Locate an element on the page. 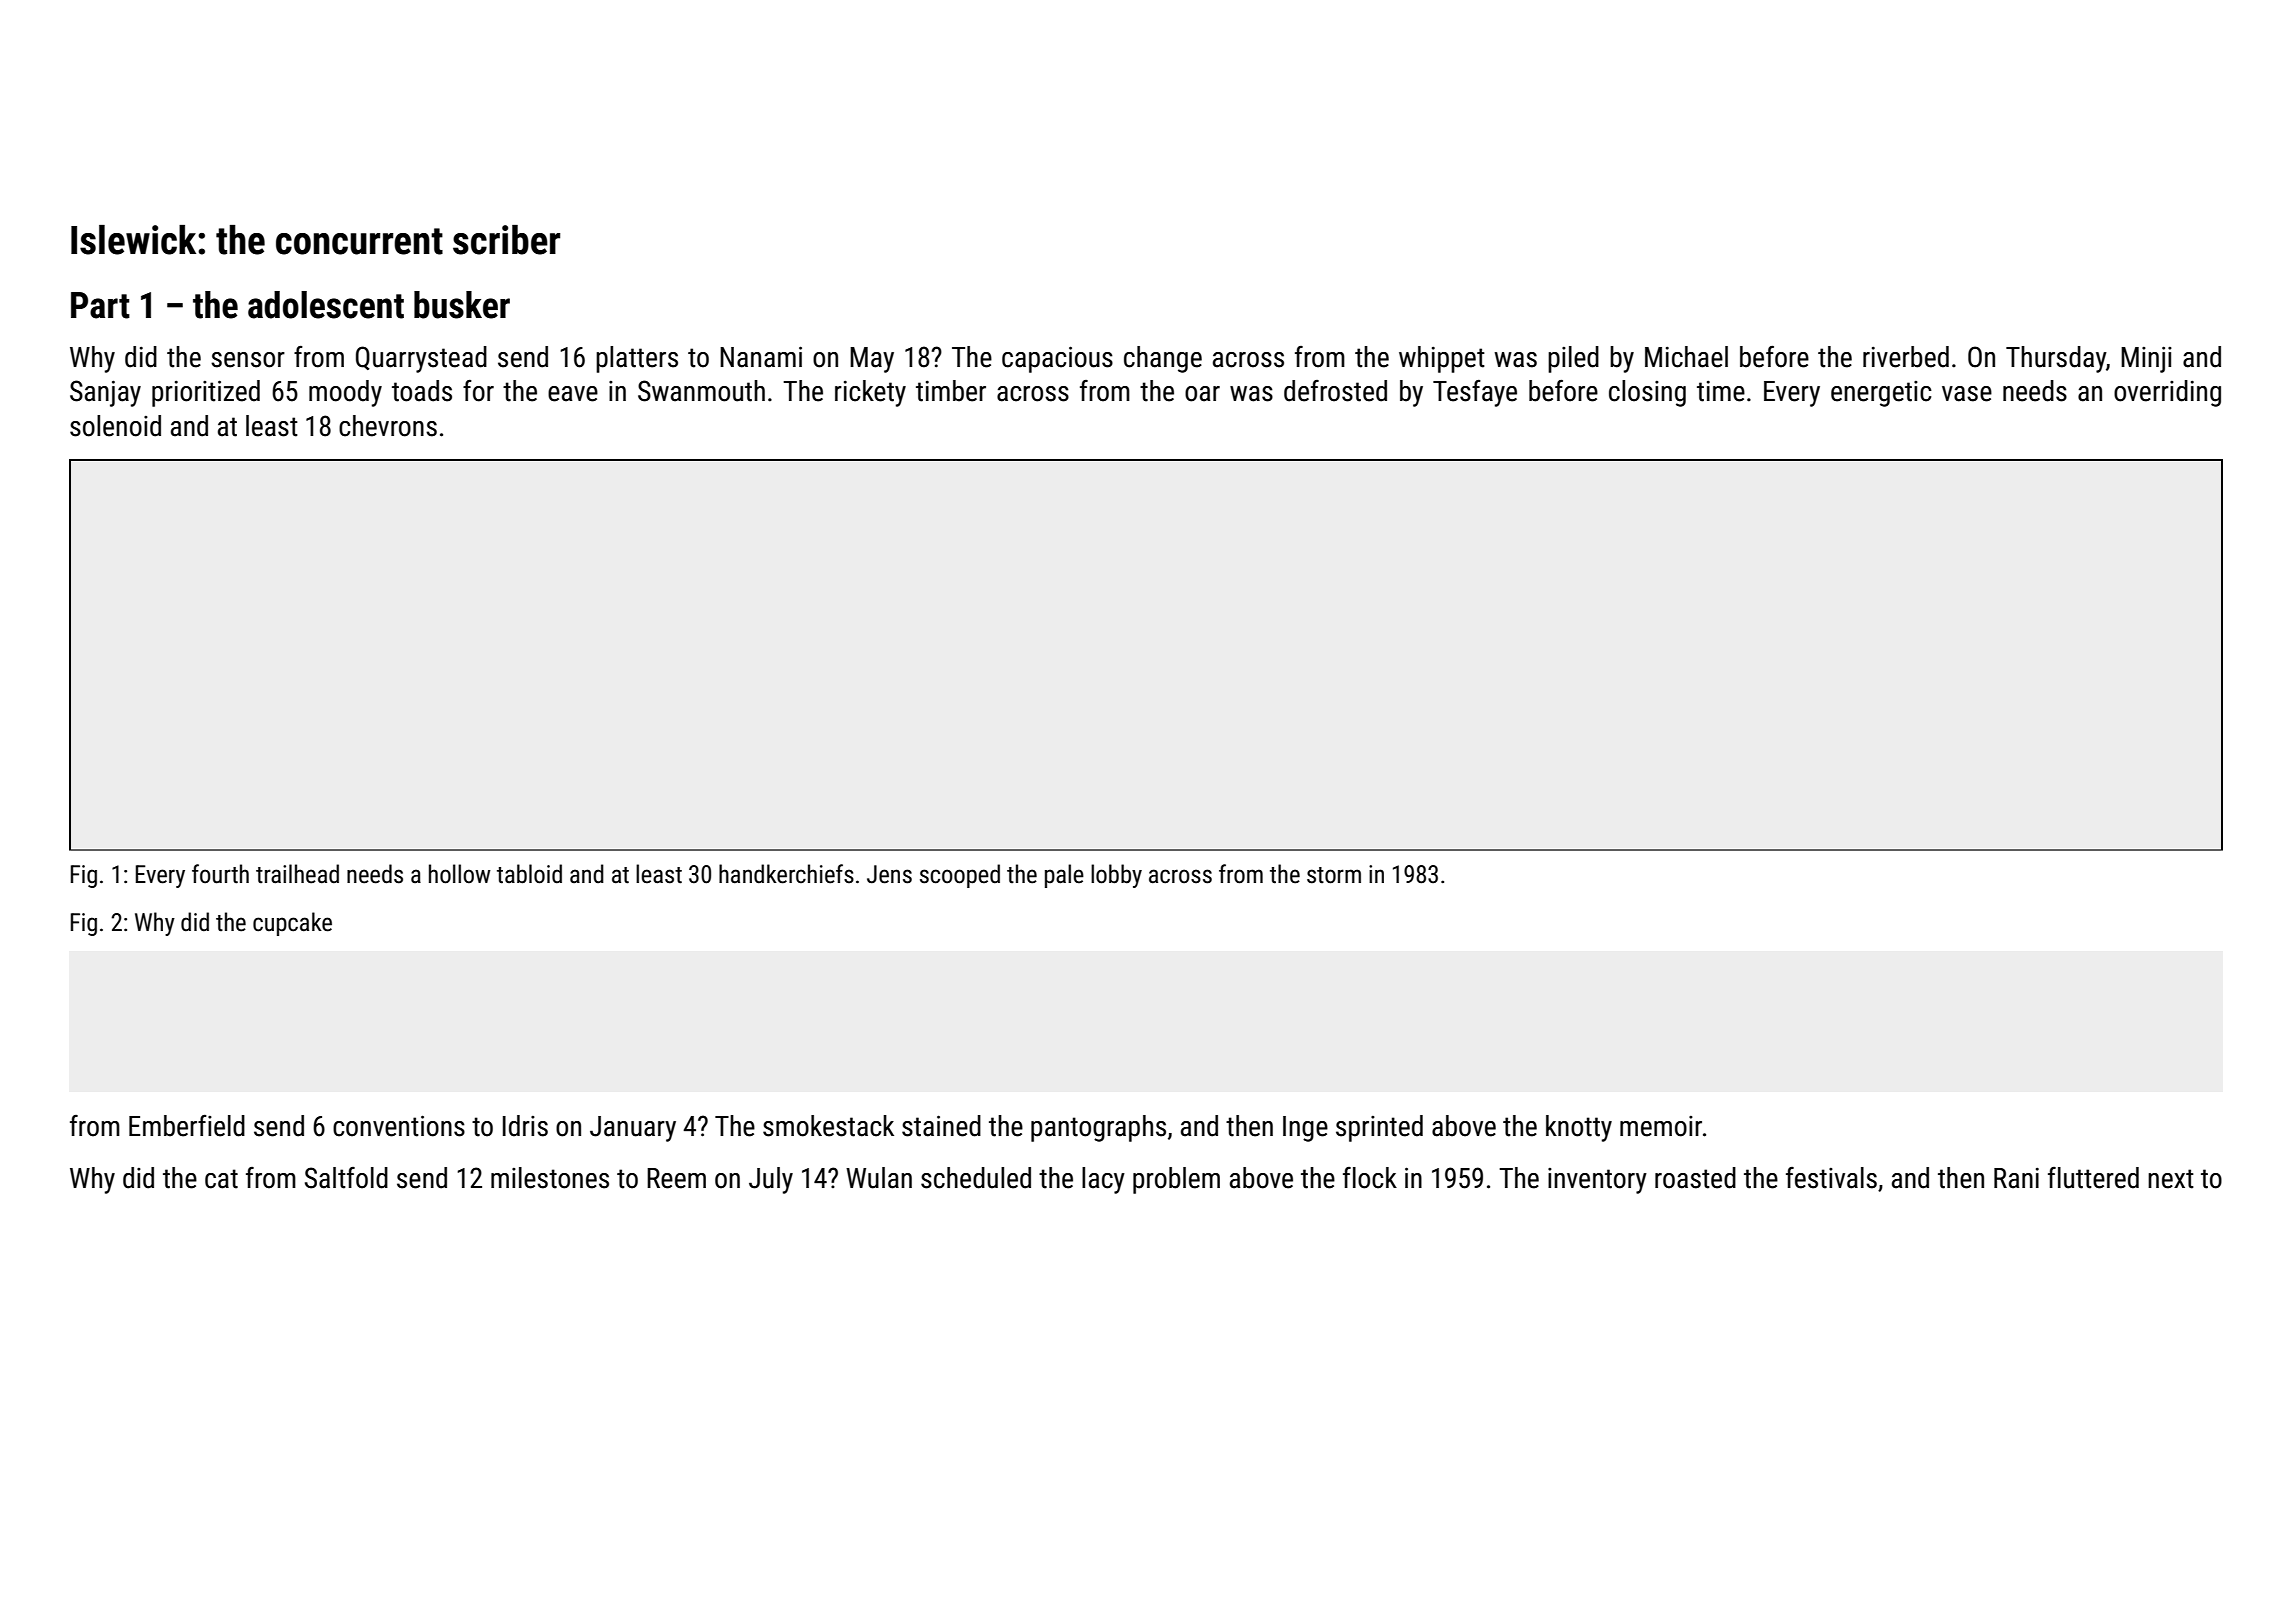  chevrons is located at coordinates (388, 426).
